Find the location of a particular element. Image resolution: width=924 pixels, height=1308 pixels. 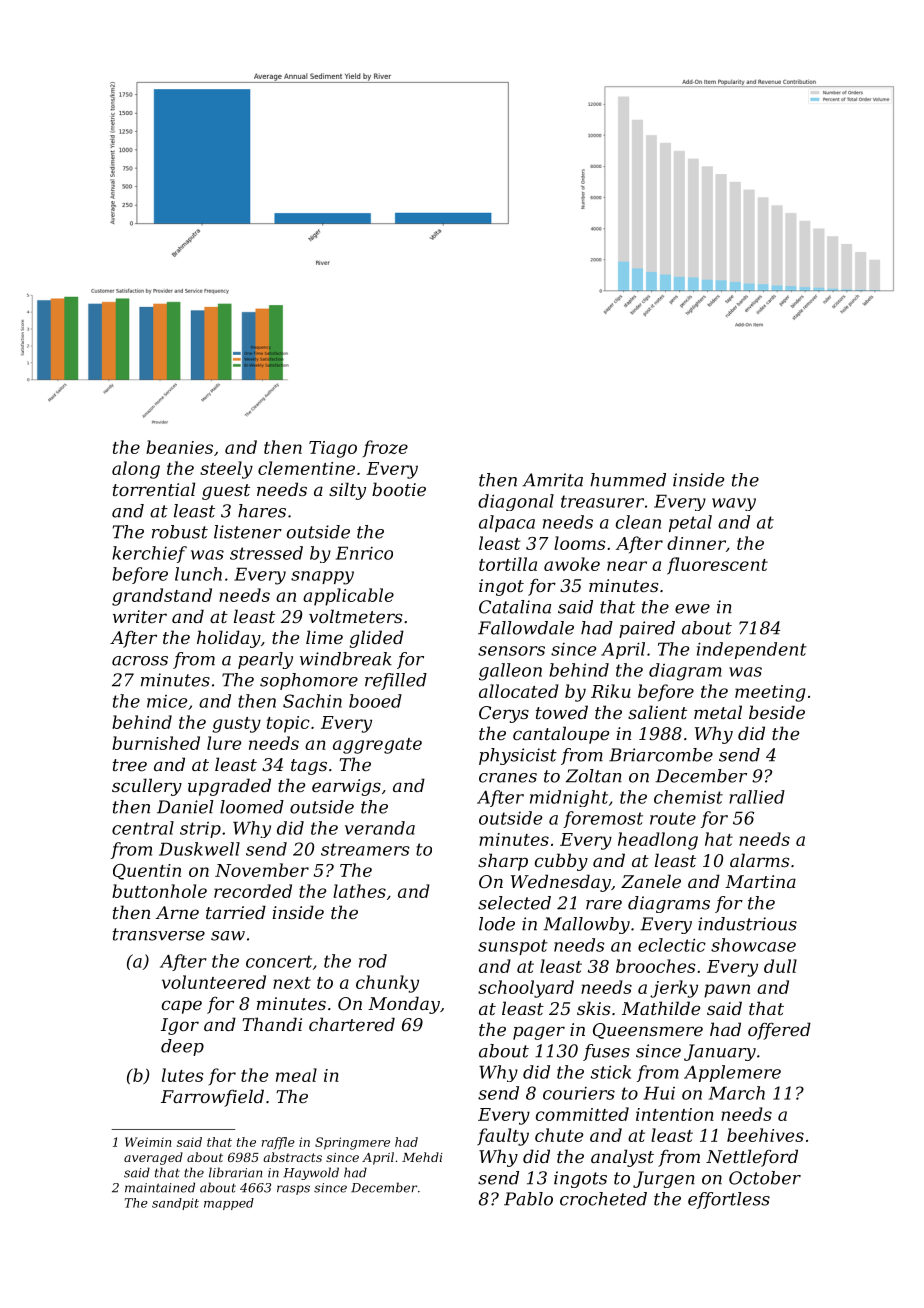

chemist is located at coordinates (688, 797).
